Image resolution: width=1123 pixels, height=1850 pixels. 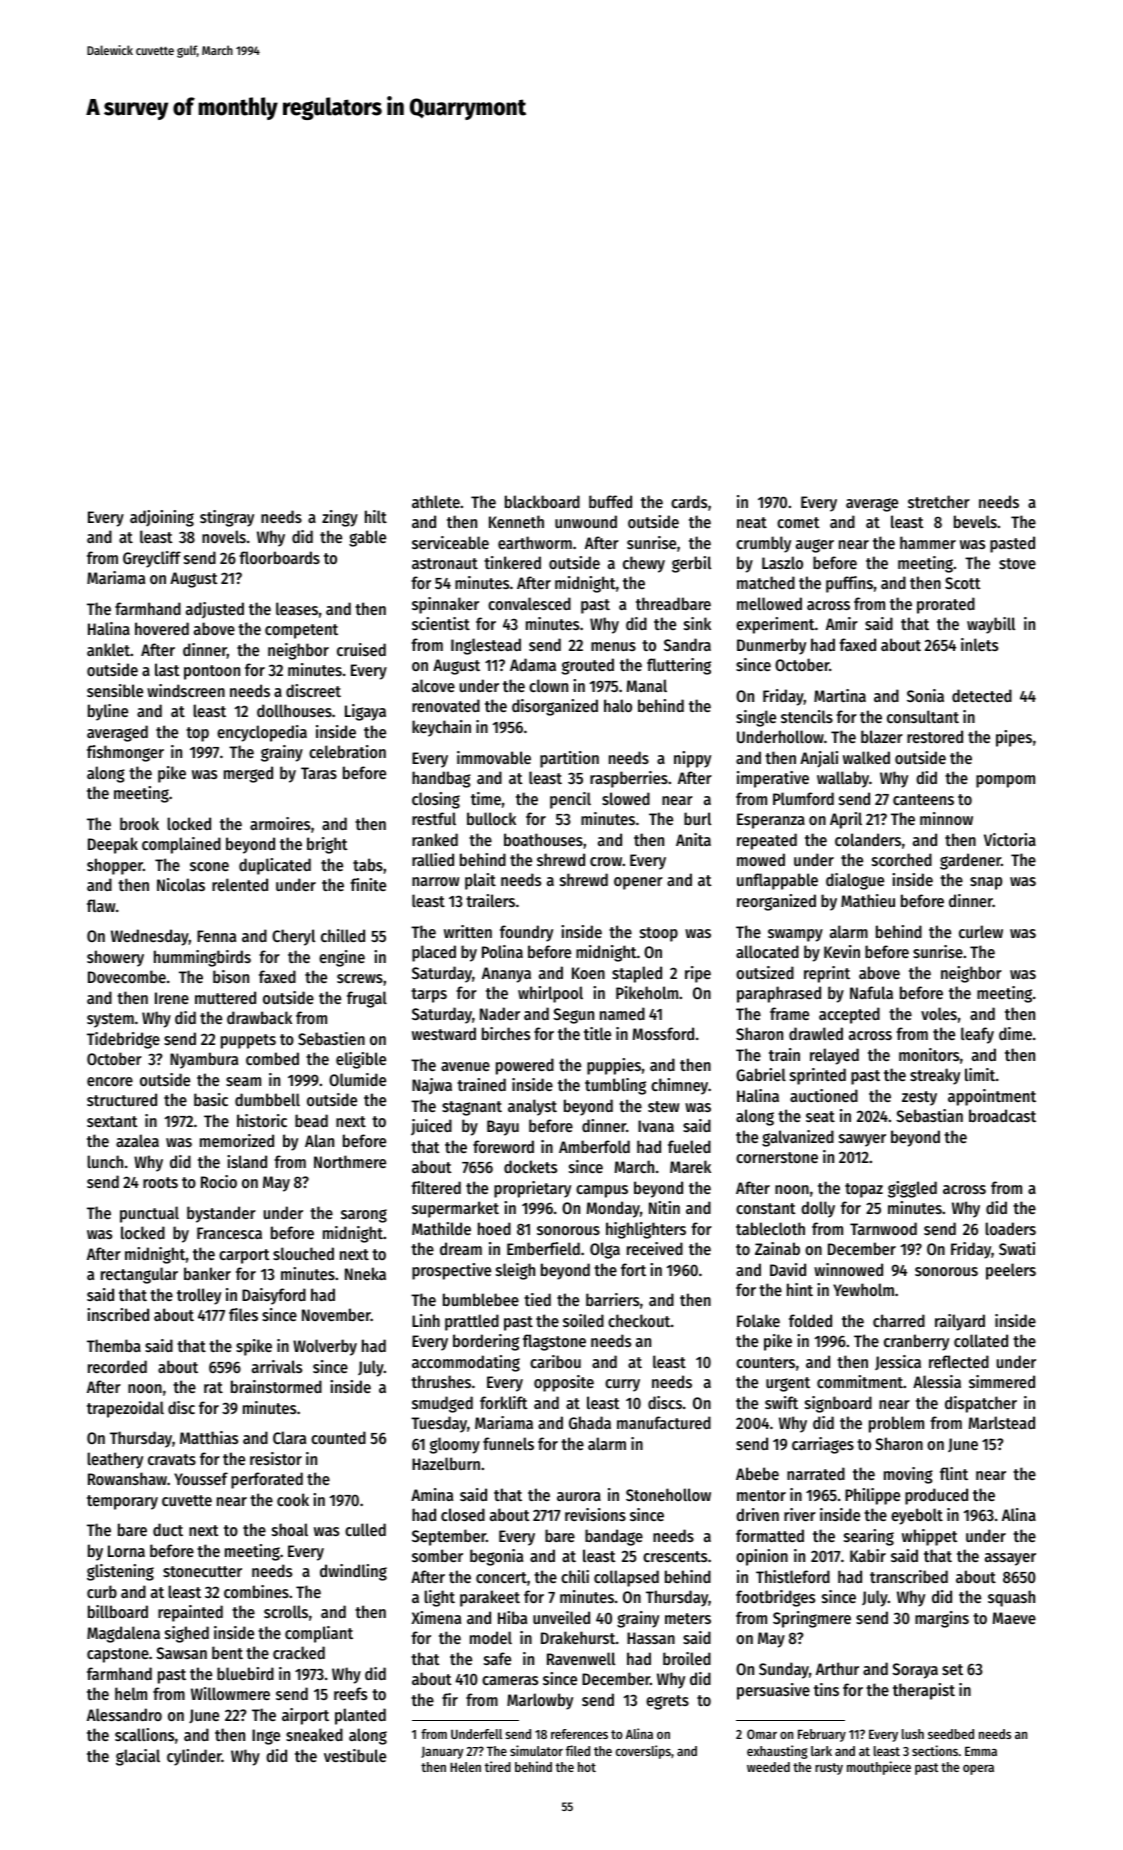 I want to click on glacial, so click(x=138, y=1757).
